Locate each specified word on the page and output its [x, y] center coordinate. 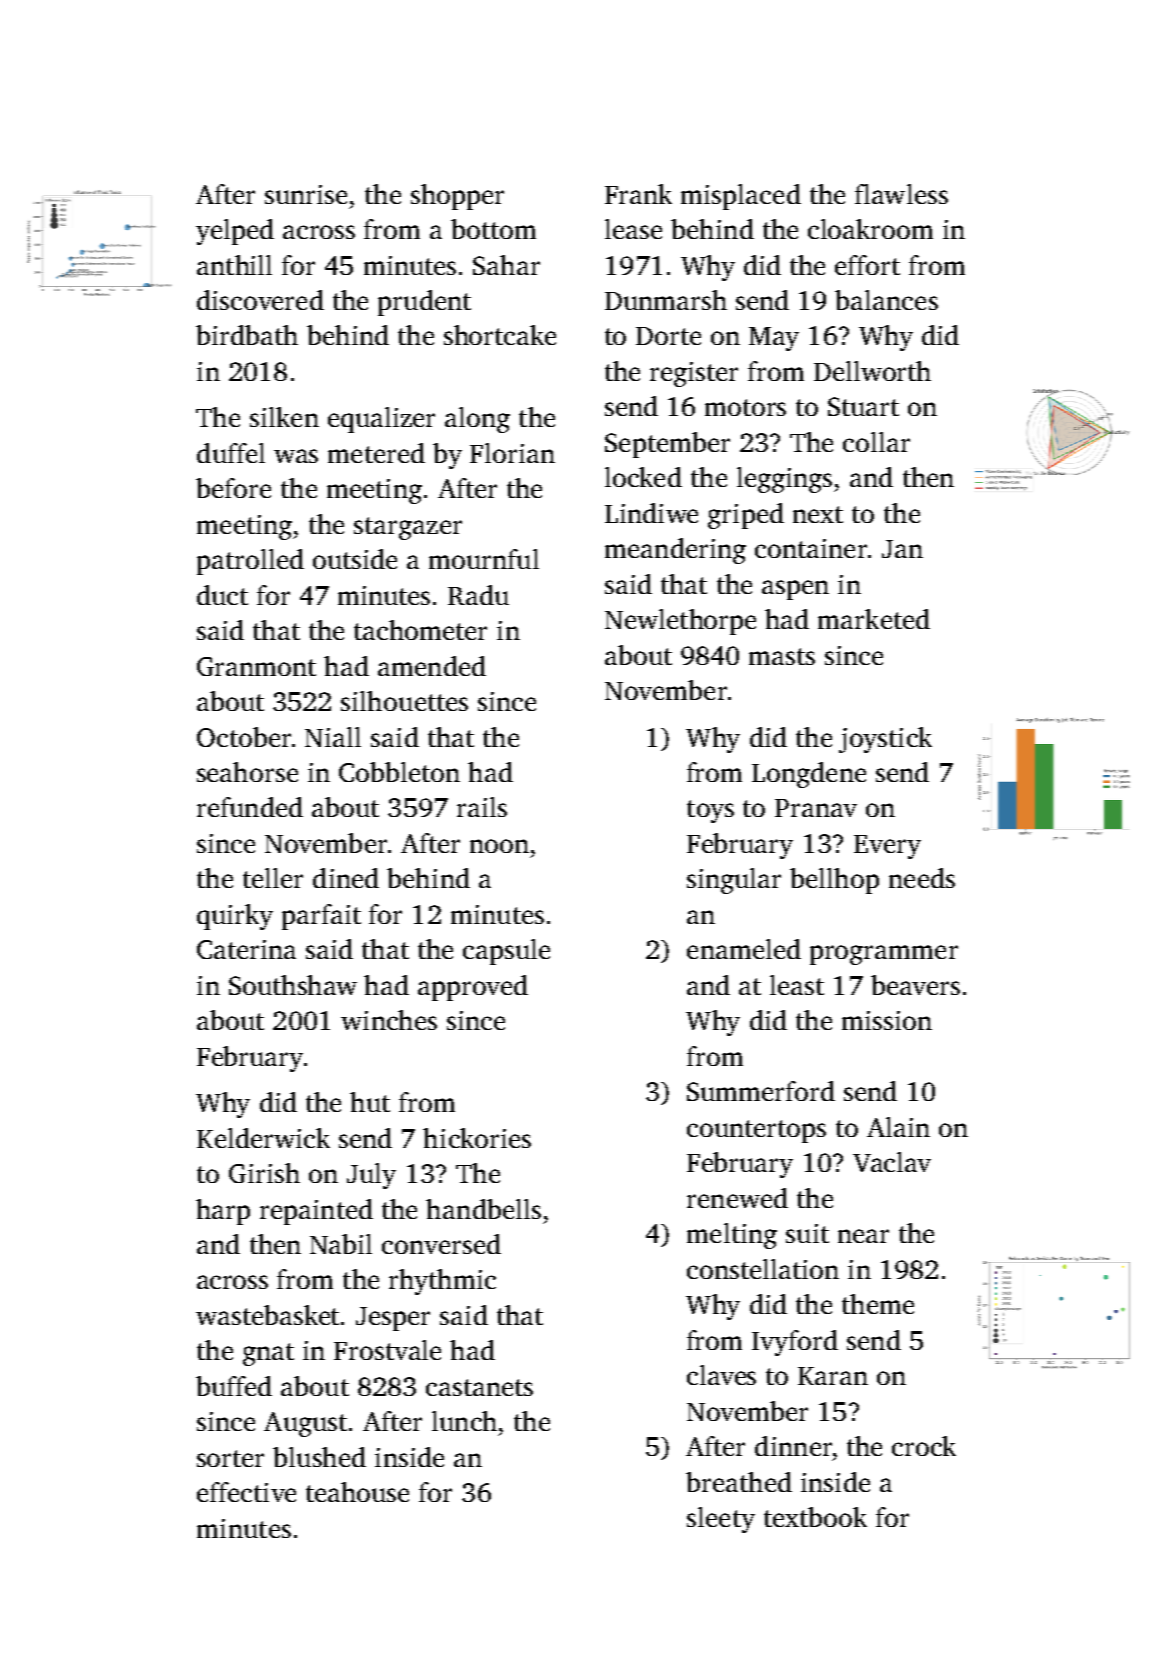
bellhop [834, 881]
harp [223, 1212]
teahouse [357, 1492]
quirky [235, 917]
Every [887, 847]
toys [710, 811]
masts [782, 656]
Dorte [668, 336]
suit [807, 1233]
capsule [506, 952]
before [233, 488]
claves [721, 1375]
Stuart [863, 406]
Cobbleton [399, 772]
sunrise [306, 194]
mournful [484, 559]
